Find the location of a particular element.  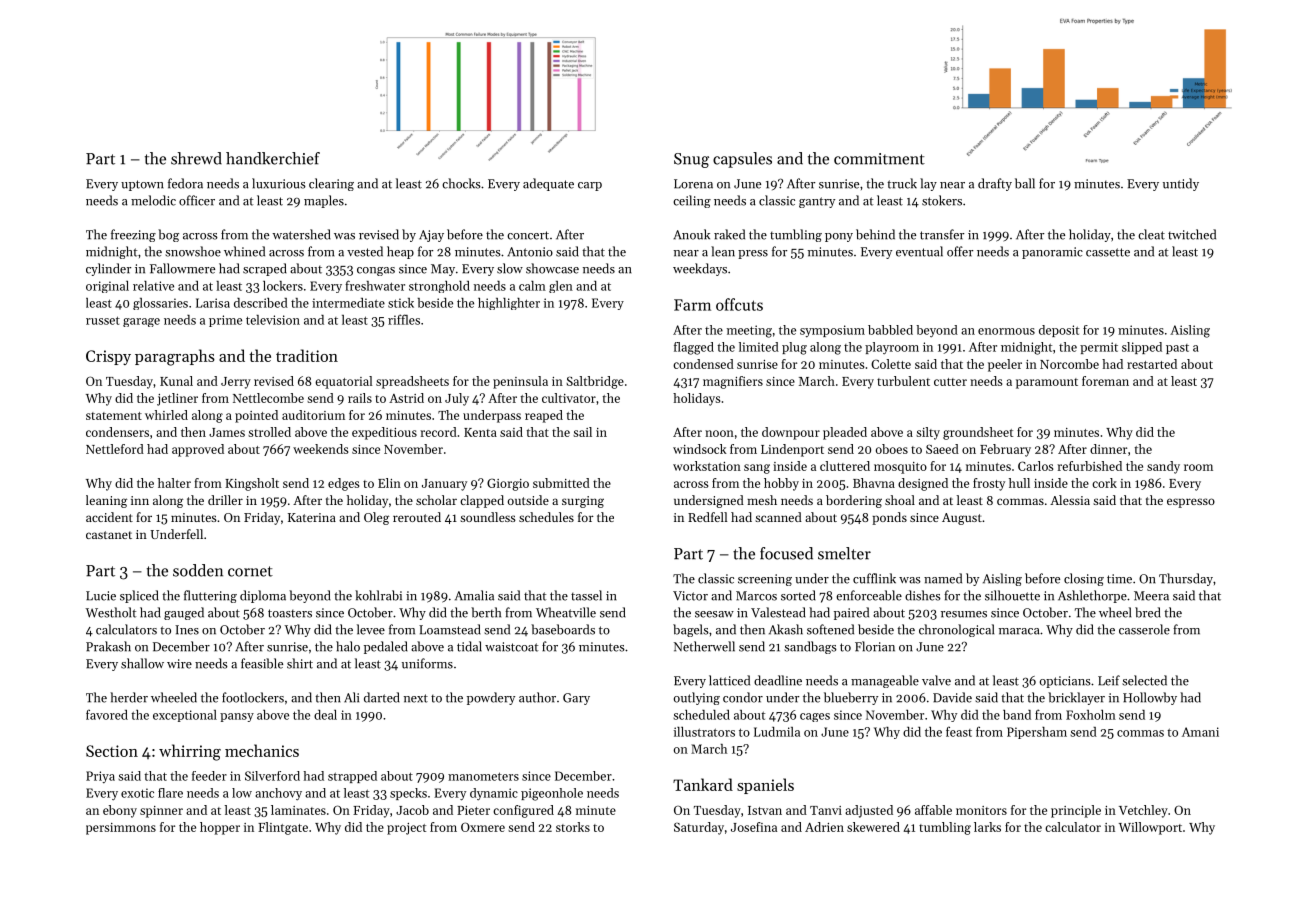

Flintgate is located at coordinates (283, 828).
